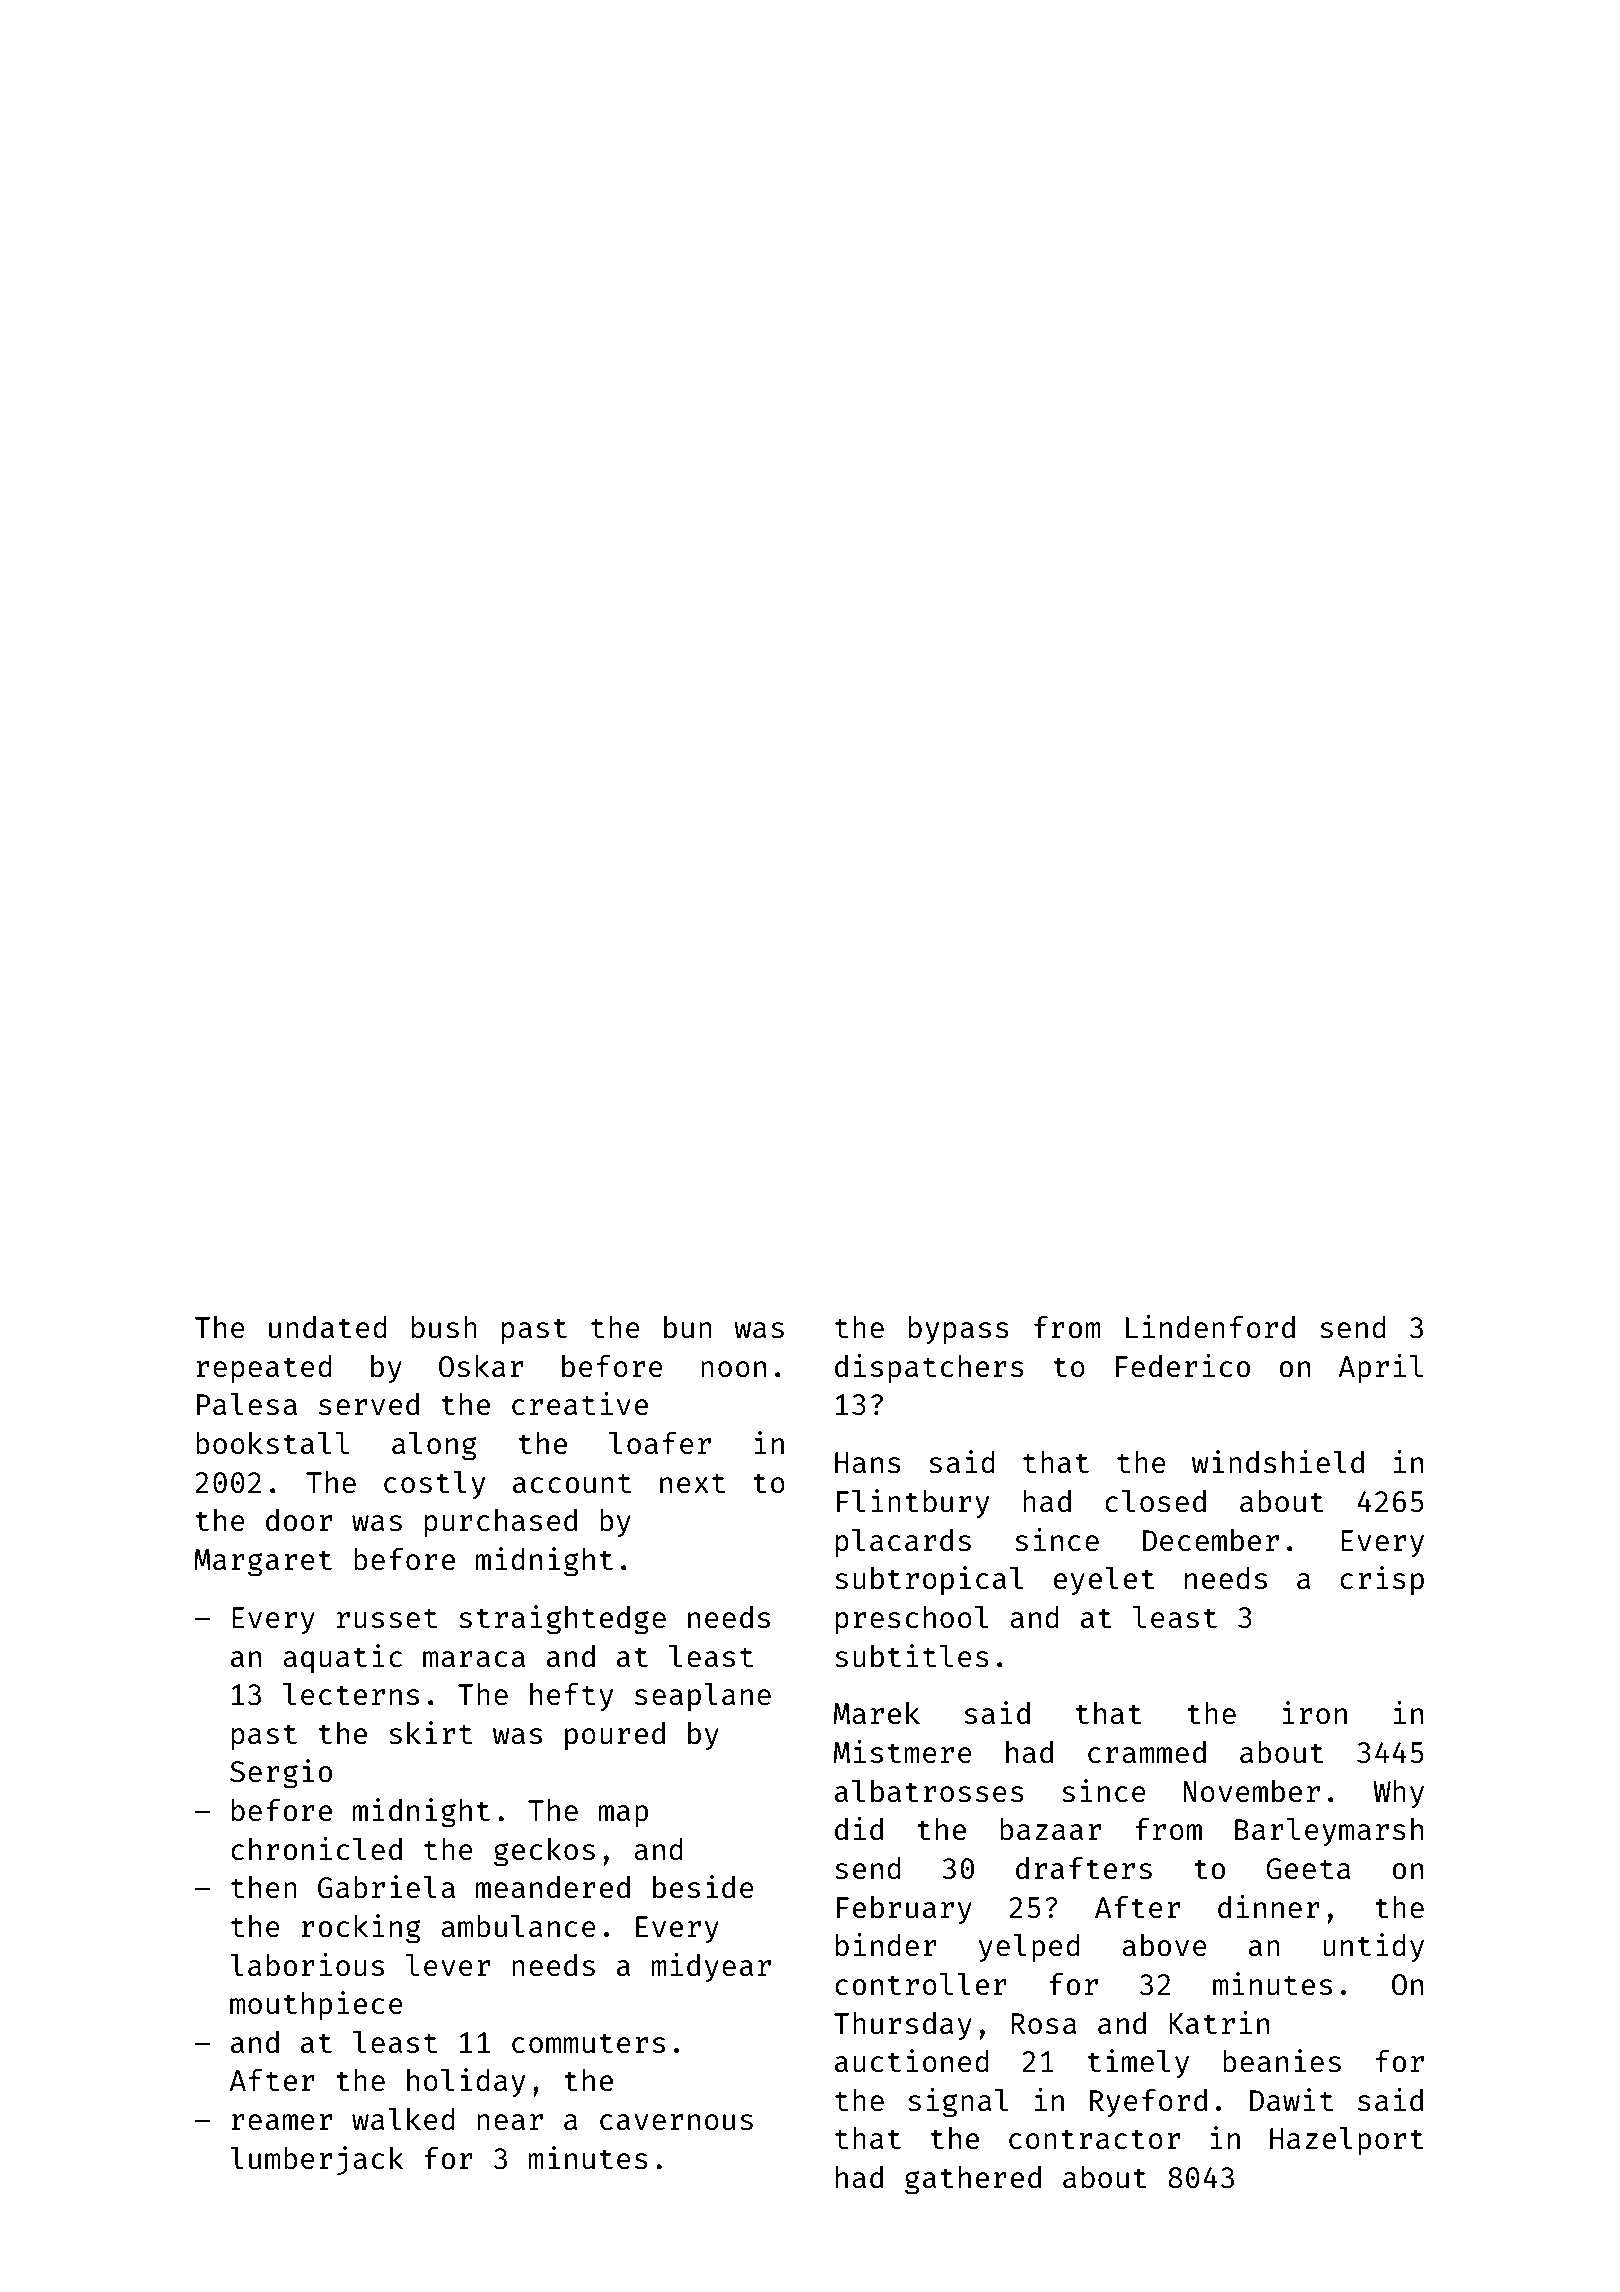  Describe the element at coordinates (1382, 1580) in the screenshot. I see `crisp` at that location.
